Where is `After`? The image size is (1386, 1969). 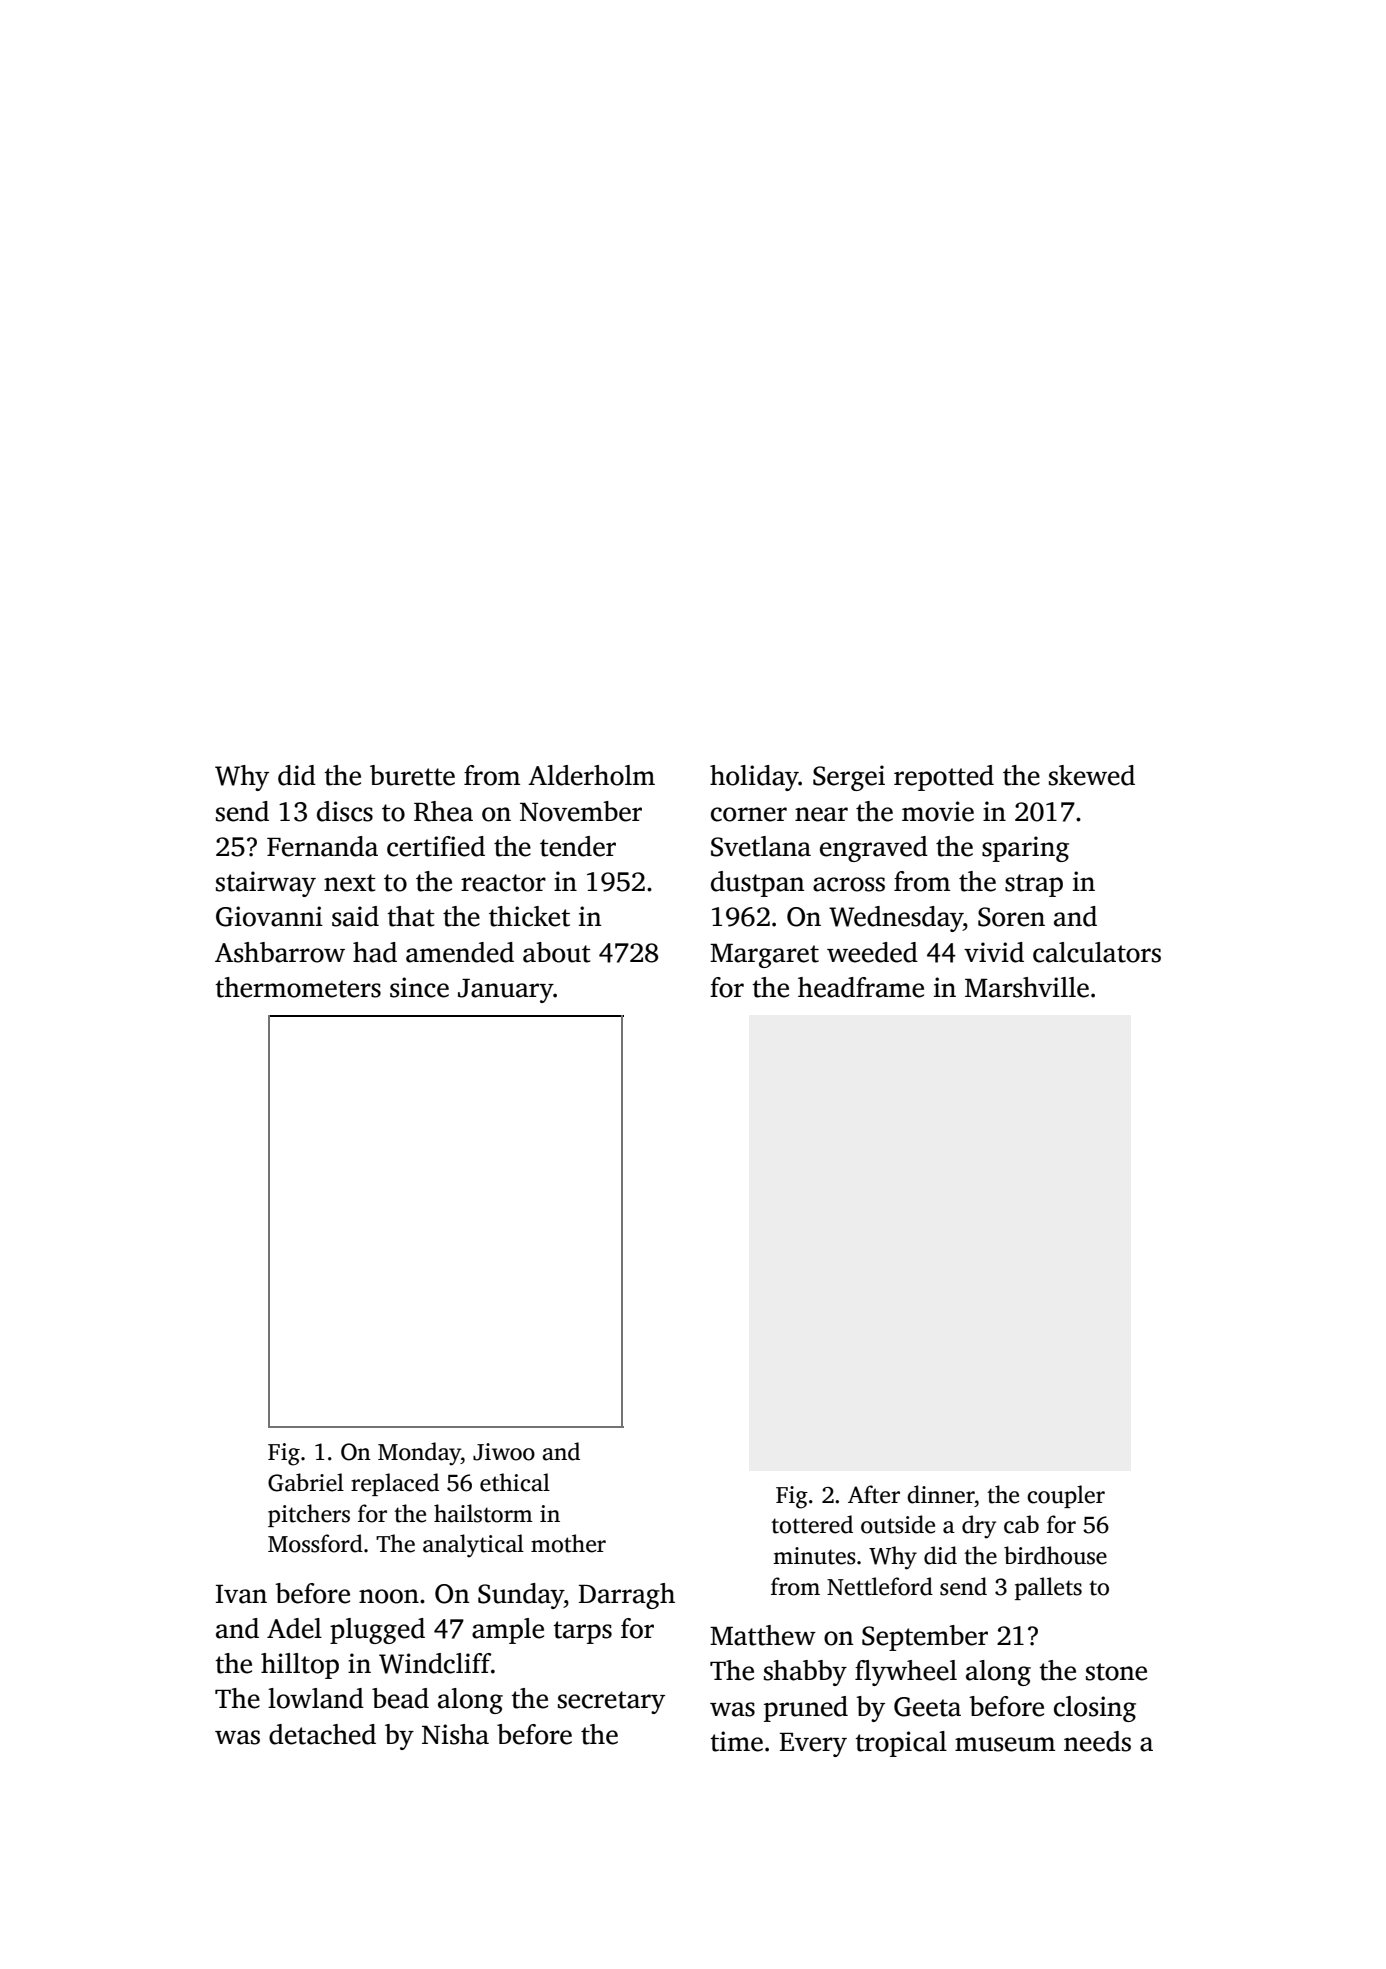
After is located at coordinates (874, 1494).
